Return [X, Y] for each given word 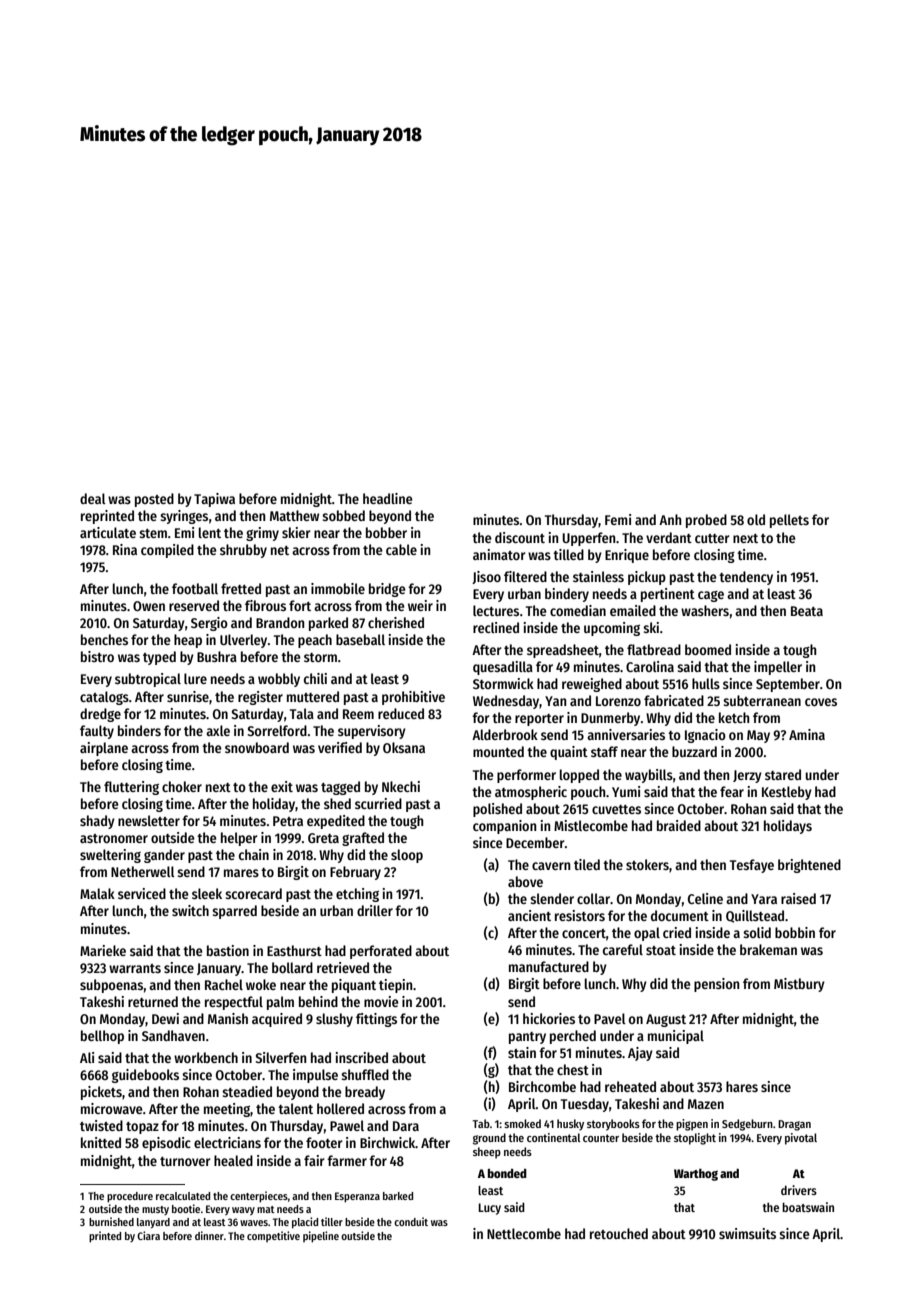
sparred [234, 912]
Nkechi [401, 786]
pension [717, 985]
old [756, 519]
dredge [100, 715]
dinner [209, 1235]
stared [783, 774]
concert [584, 933]
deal [93, 498]
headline [388, 498]
